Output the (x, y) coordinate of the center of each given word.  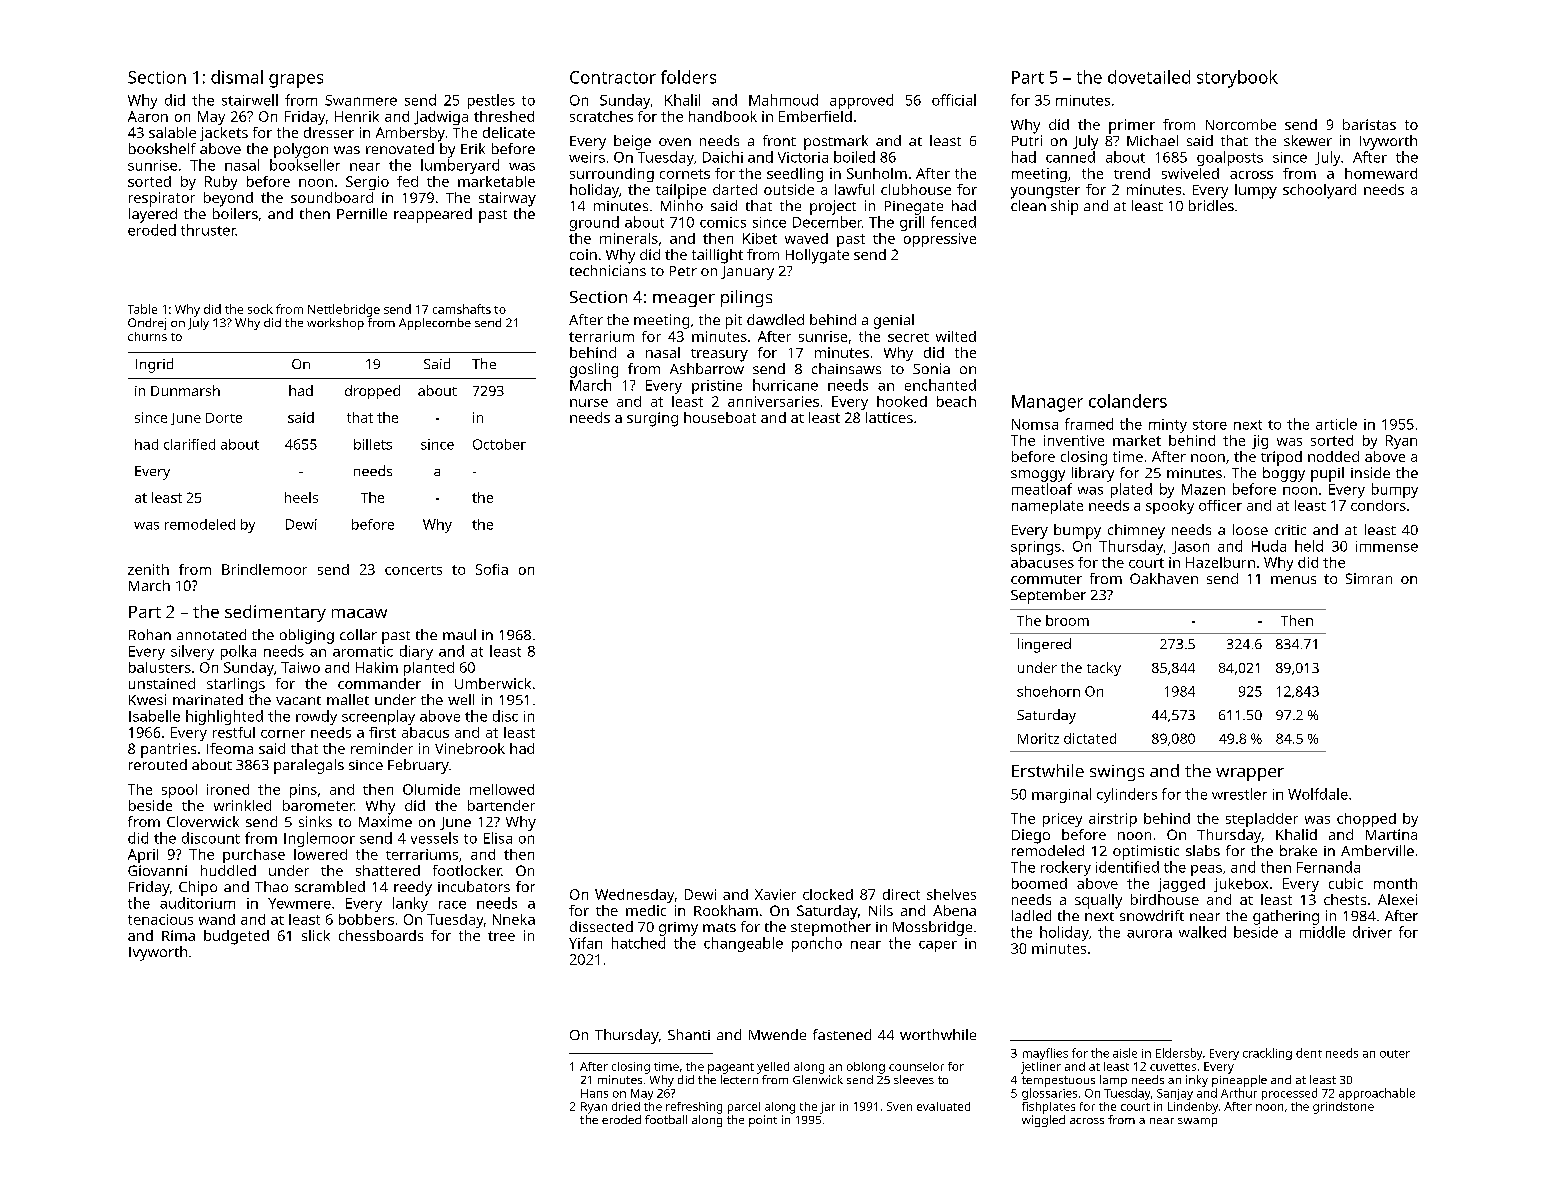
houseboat (720, 417)
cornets (685, 174)
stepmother (831, 928)
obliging (307, 636)
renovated (400, 148)
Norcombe (1241, 124)
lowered (320, 854)
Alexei (1397, 899)
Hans (594, 1093)
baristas (1369, 124)
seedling (795, 175)
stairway (507, 199)
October (499, 444)
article (1336, 424)
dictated (1090, 738)
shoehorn (1048, 691)
